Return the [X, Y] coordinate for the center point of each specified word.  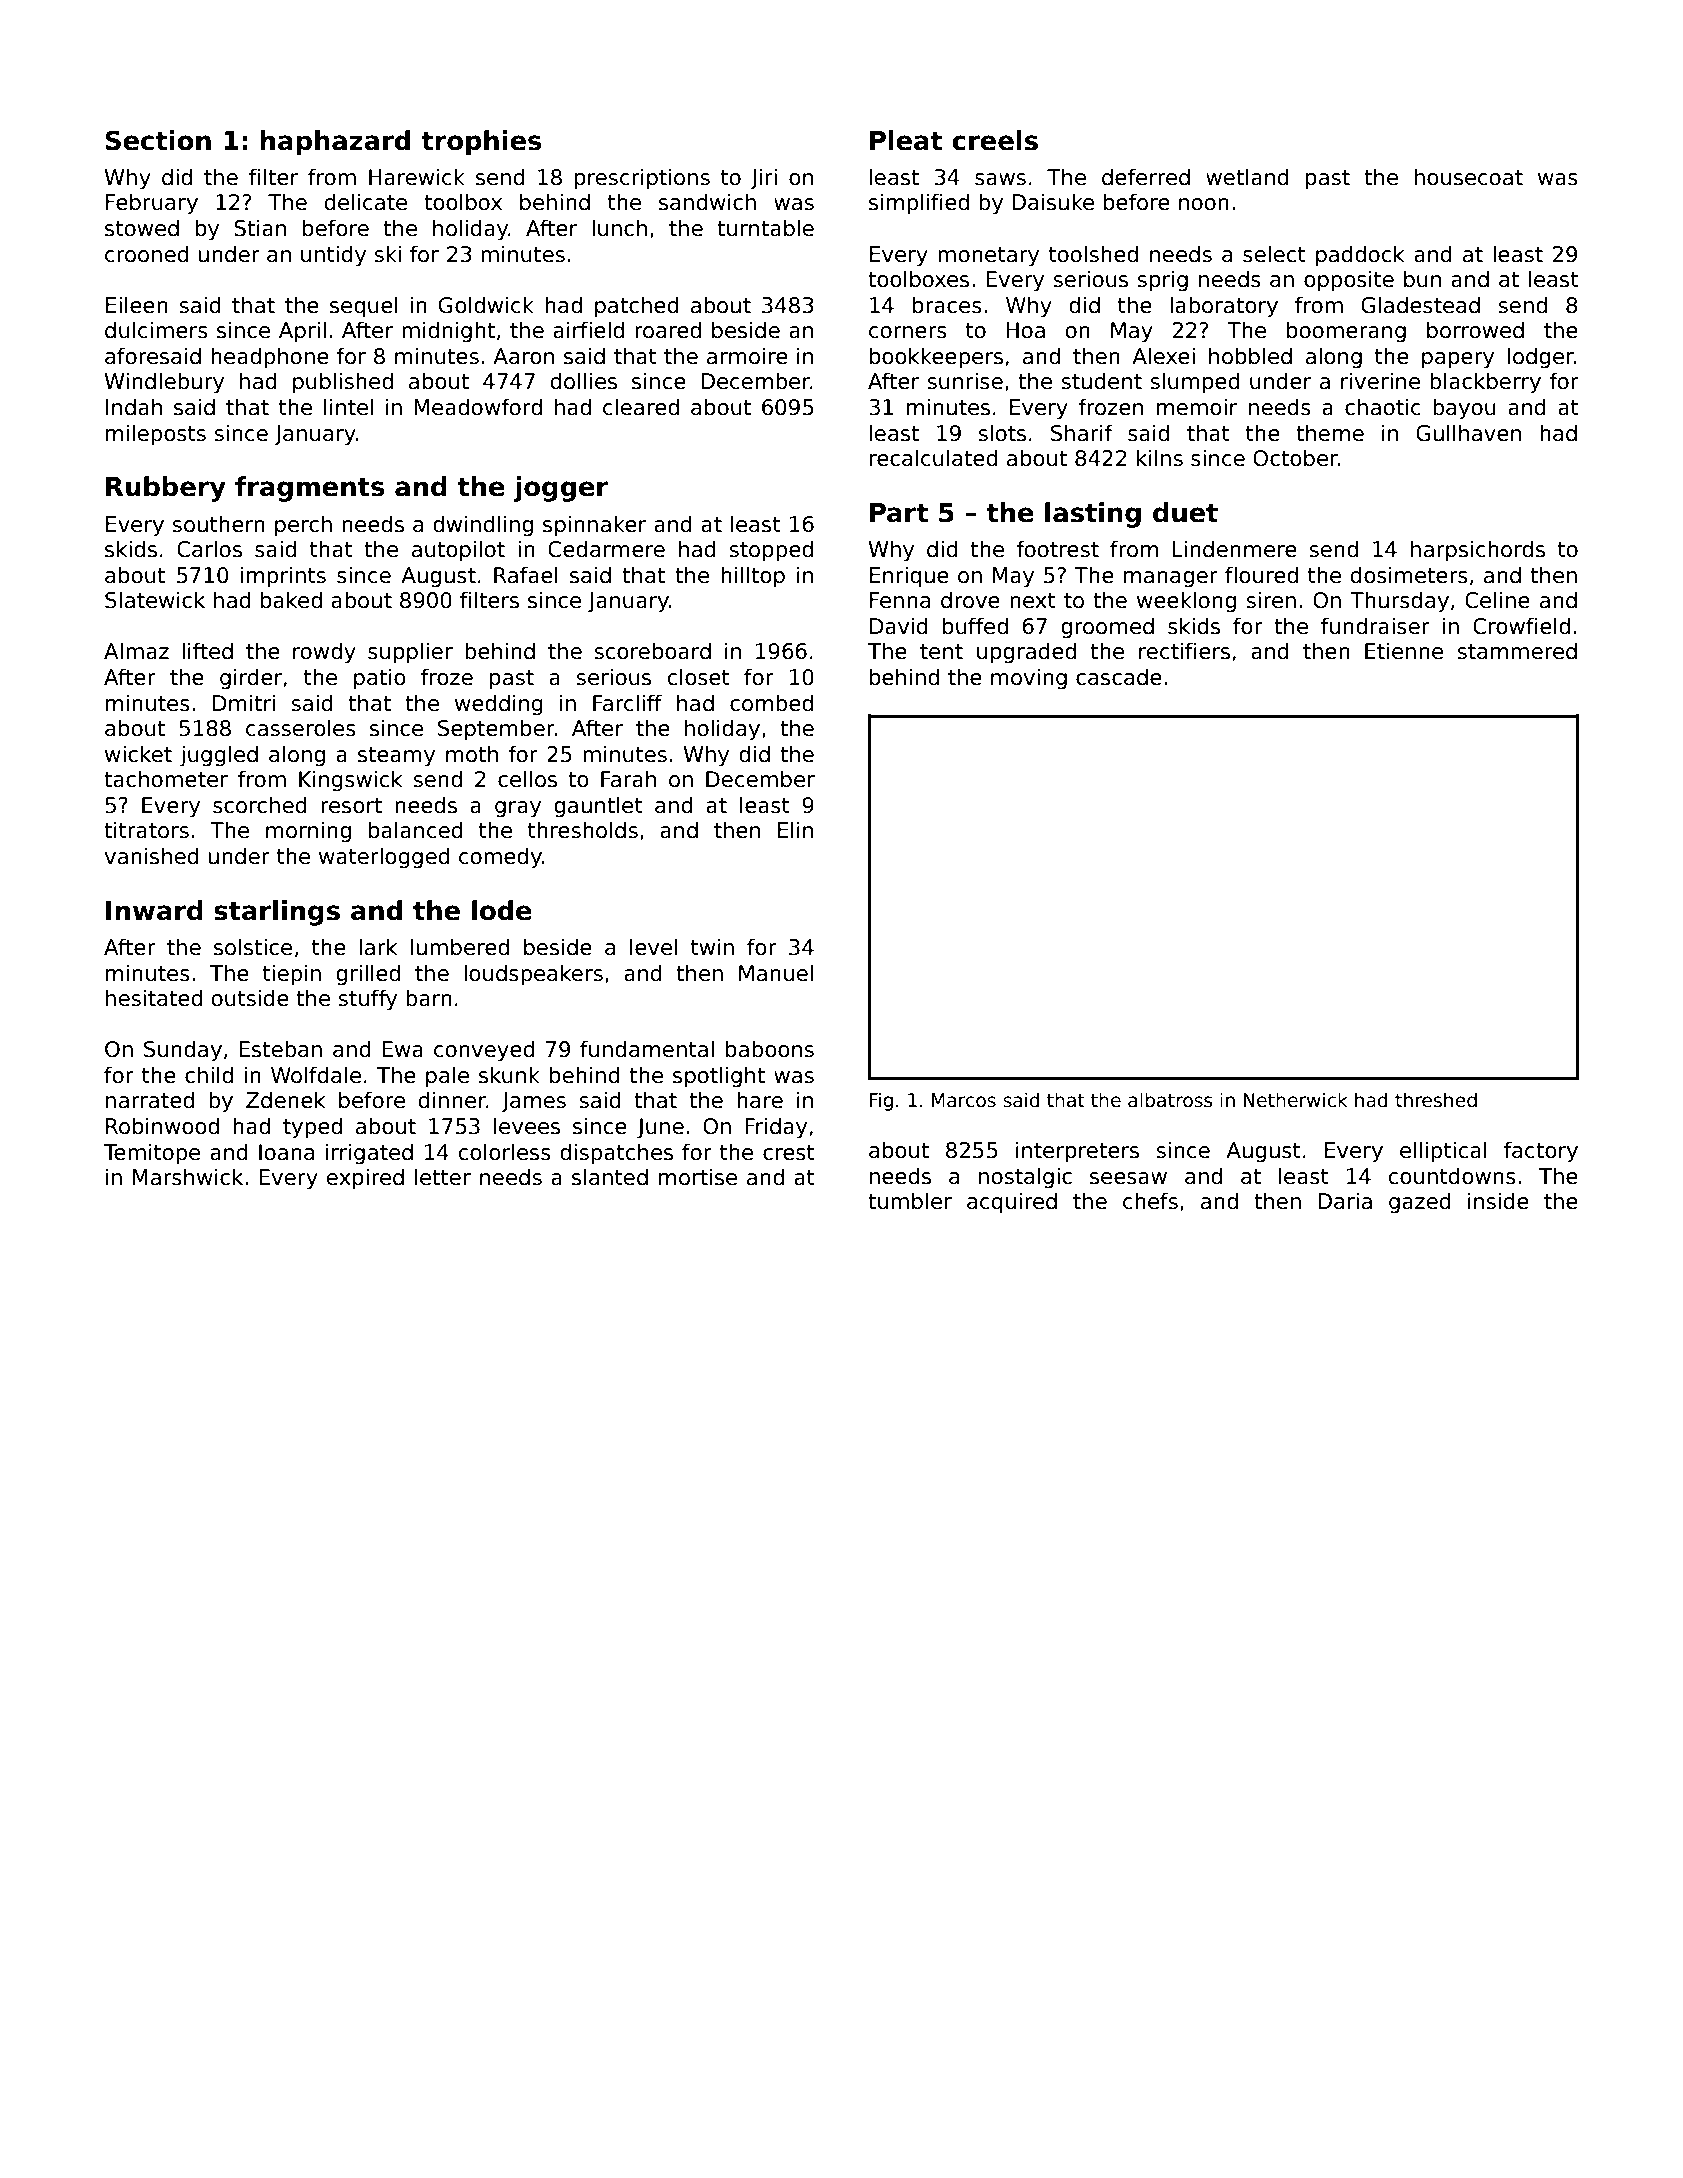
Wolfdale [316, 1075]
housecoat [1469, 177]
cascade [1119, 677]
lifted [207, 651]
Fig [881, 1101]
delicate [366, 202]
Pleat [906, 140]
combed [771, 703]
